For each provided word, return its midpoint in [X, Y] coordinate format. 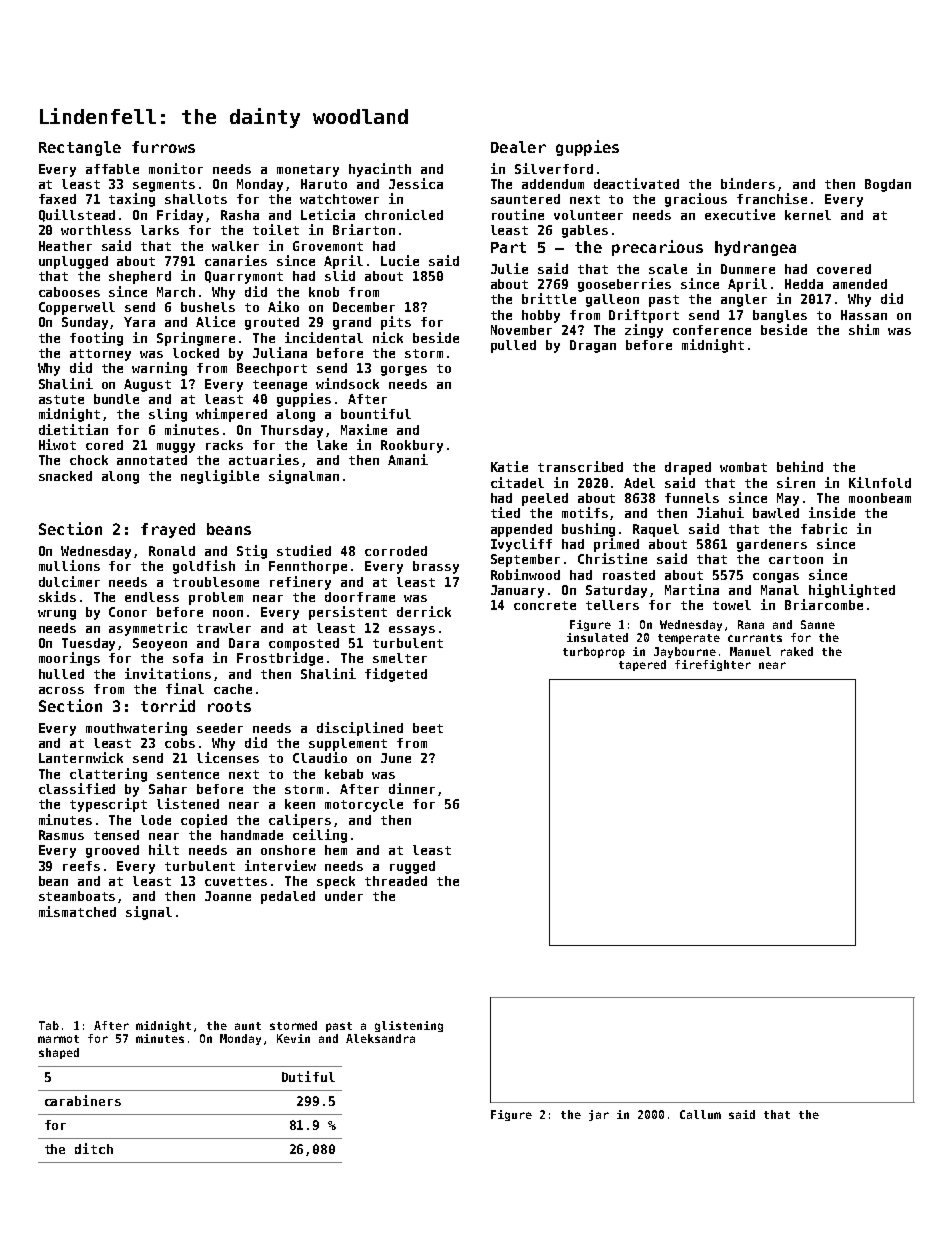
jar [599, 1115]
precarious [657, 248]
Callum [700, 1114]
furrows [163, 147]
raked [797, 651]
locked [196, 353]
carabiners [83, 1100]
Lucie [400, 260]
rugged [412, 867]
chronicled [404, 214]
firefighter [713, 665]
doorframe [360, 597]
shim [864, 329]
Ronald [172, 551]
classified [77, 788]
